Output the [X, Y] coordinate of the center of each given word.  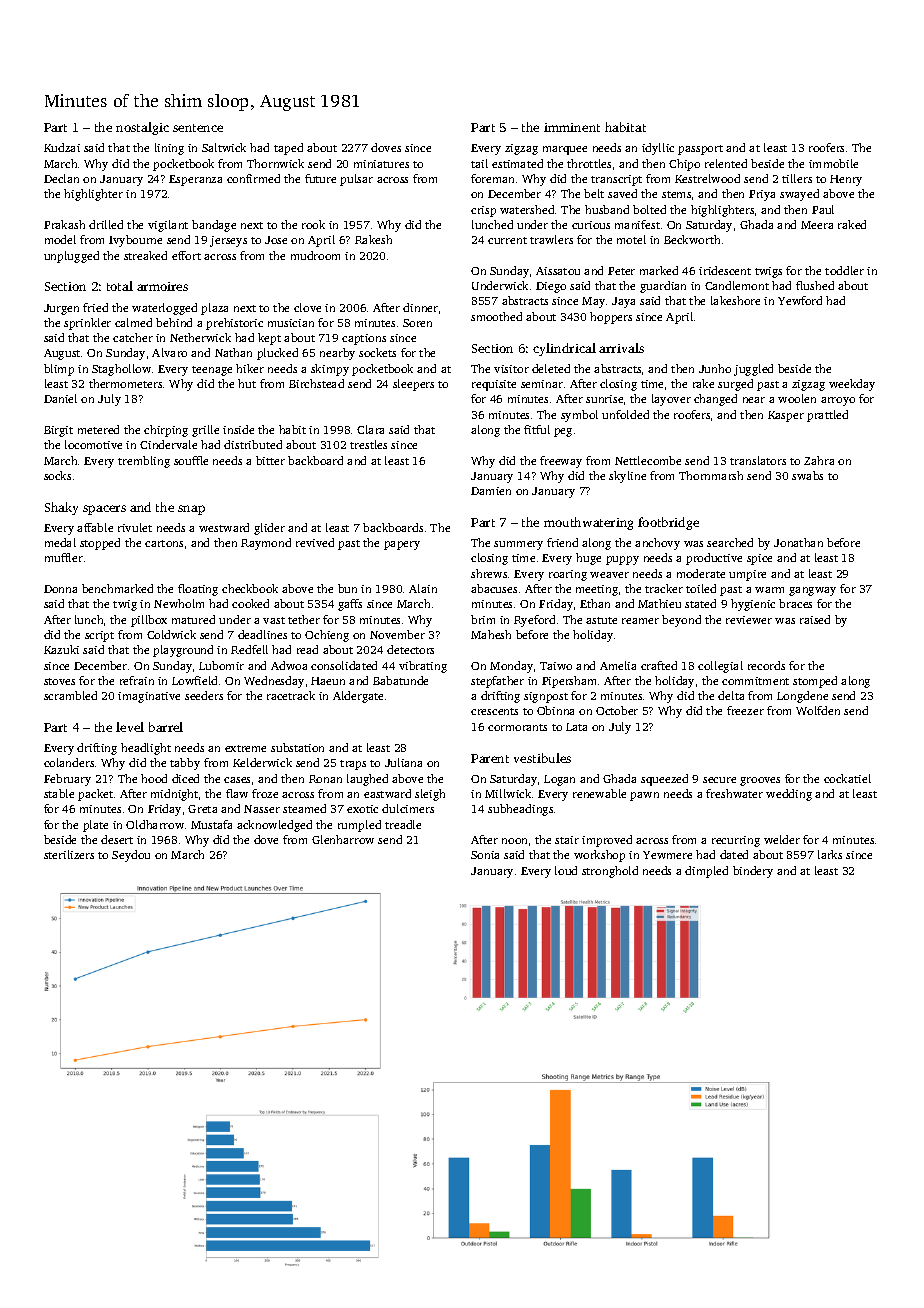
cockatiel [847, 778]
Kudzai [62, 147]
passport [700, 150]
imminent [572, 127]
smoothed [496, 316]
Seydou [131, 856]
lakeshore [735, 300]
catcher [133, 337]
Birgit [58, 431]
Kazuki [61, 649]
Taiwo [556, 666]
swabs [807, 475]
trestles [368, 444]
